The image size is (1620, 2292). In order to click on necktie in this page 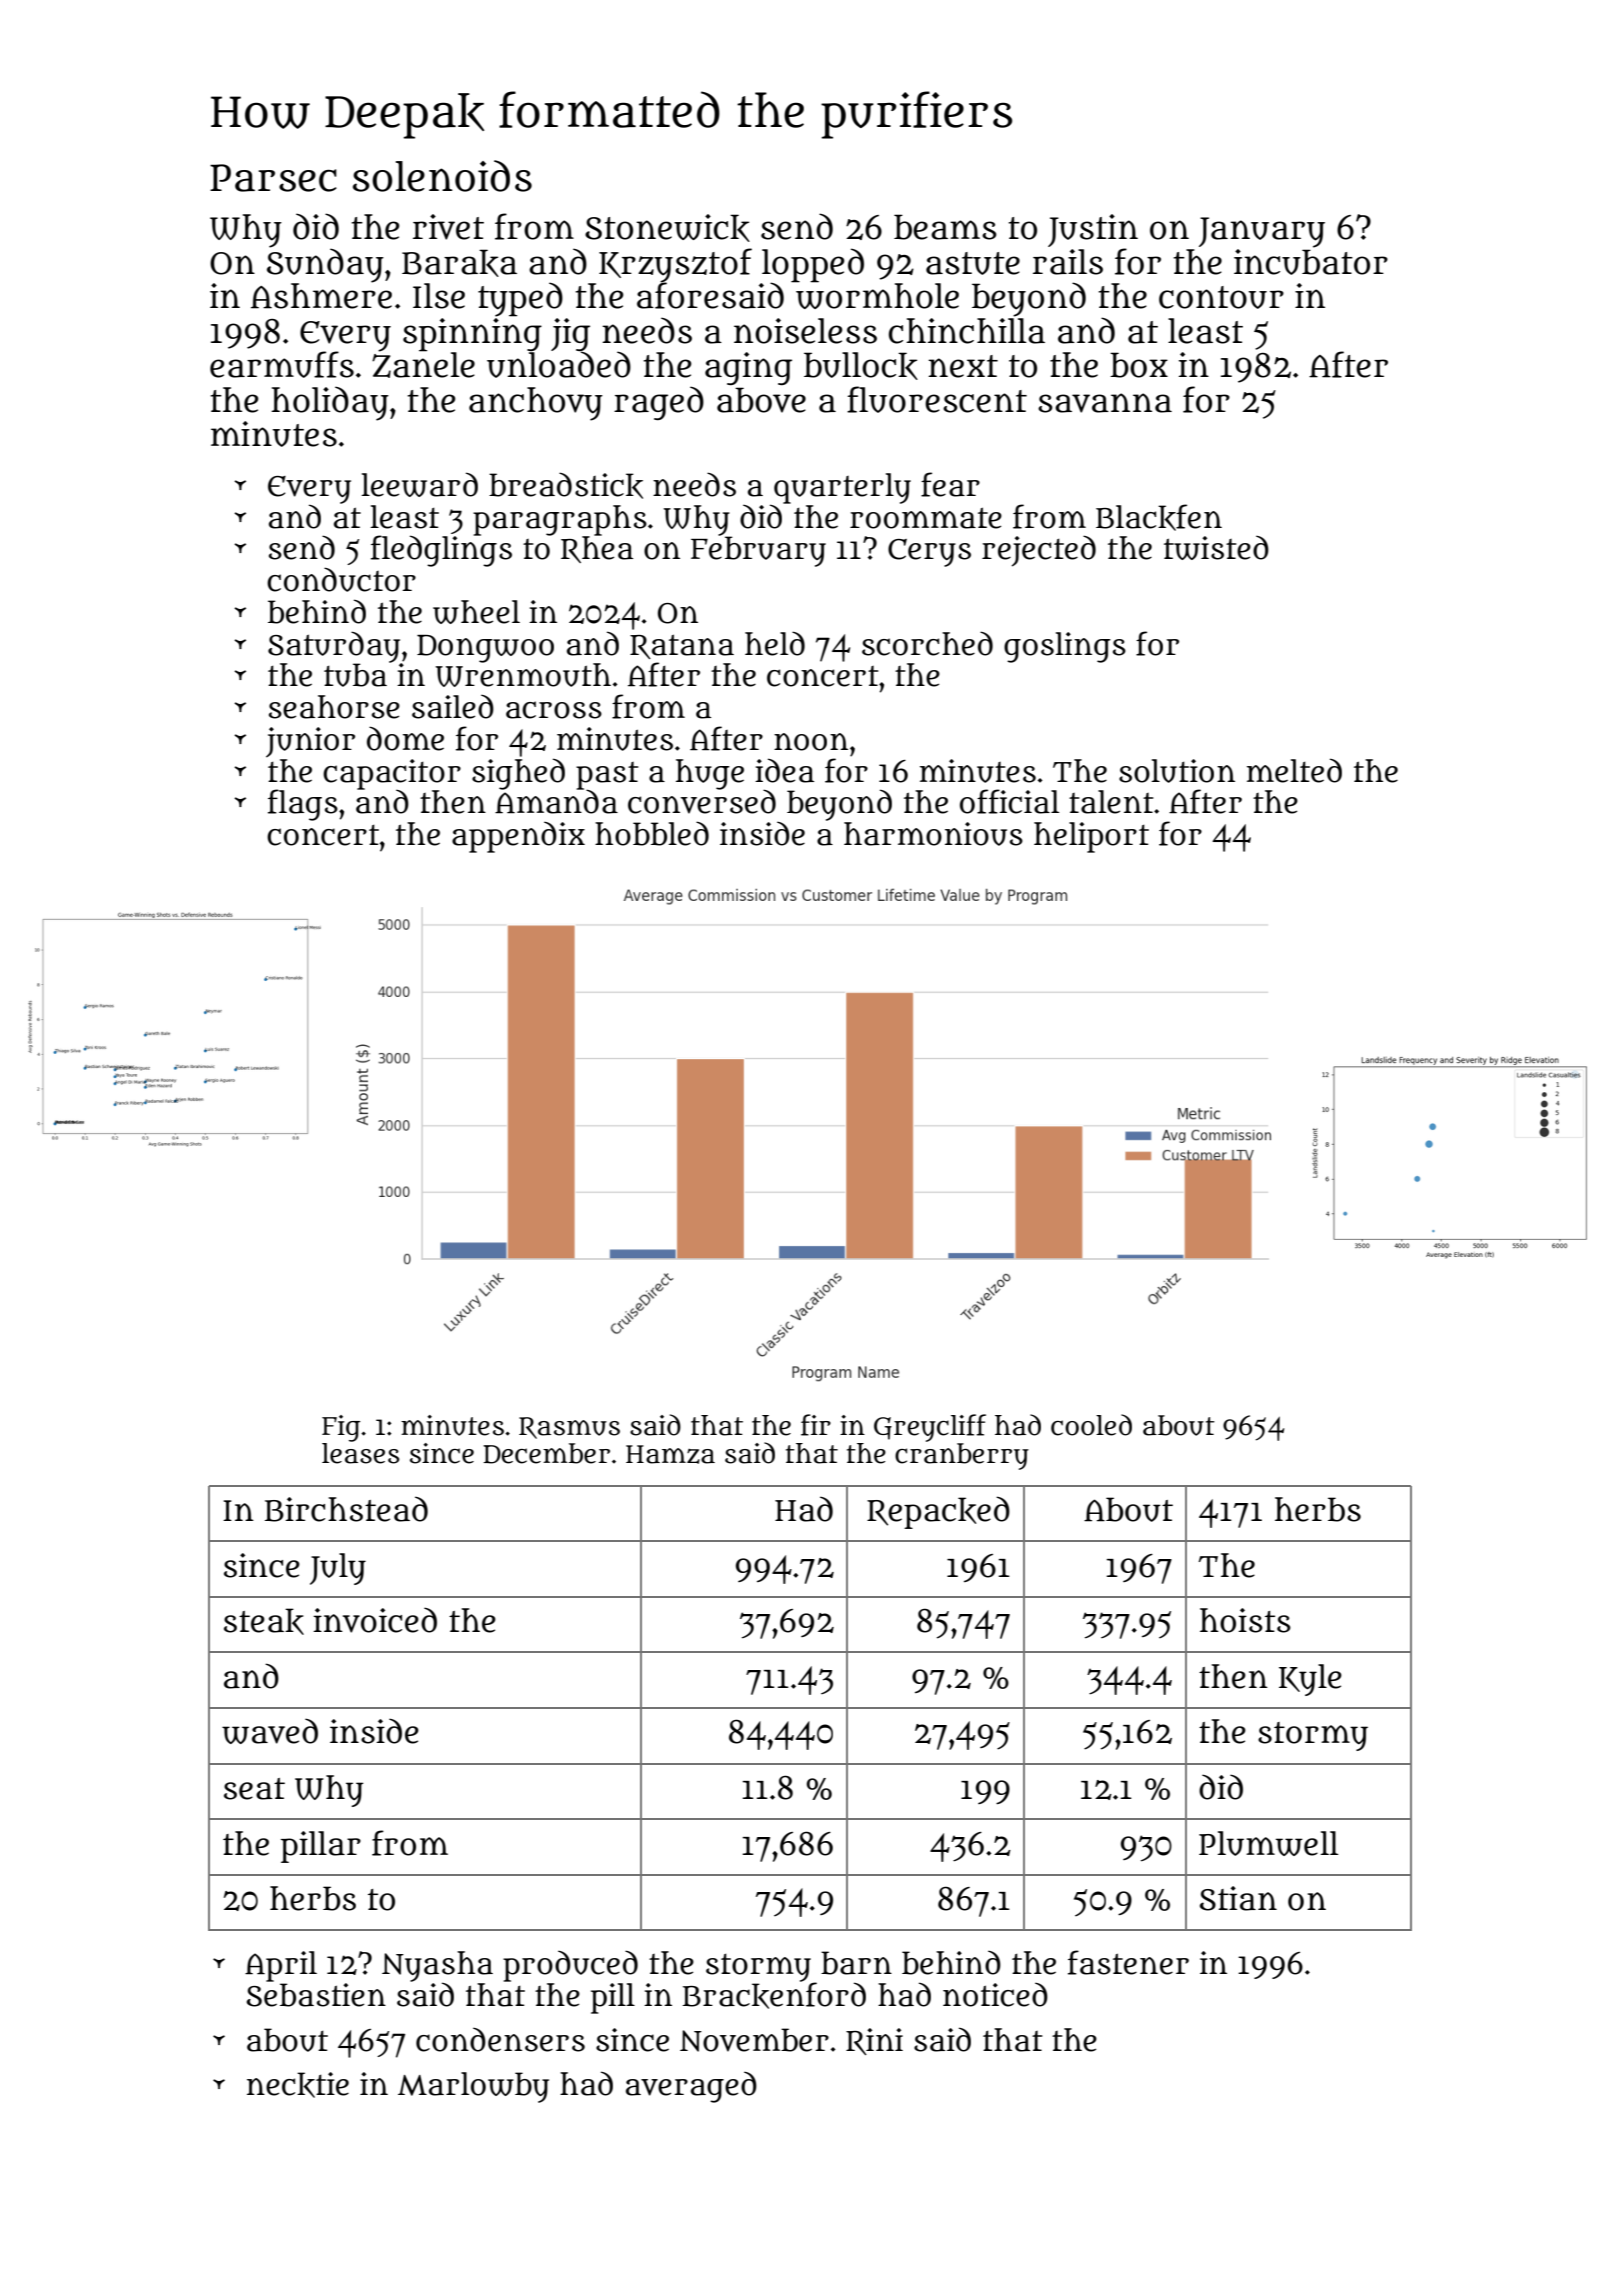, I will do `click(298, 2085)`.
